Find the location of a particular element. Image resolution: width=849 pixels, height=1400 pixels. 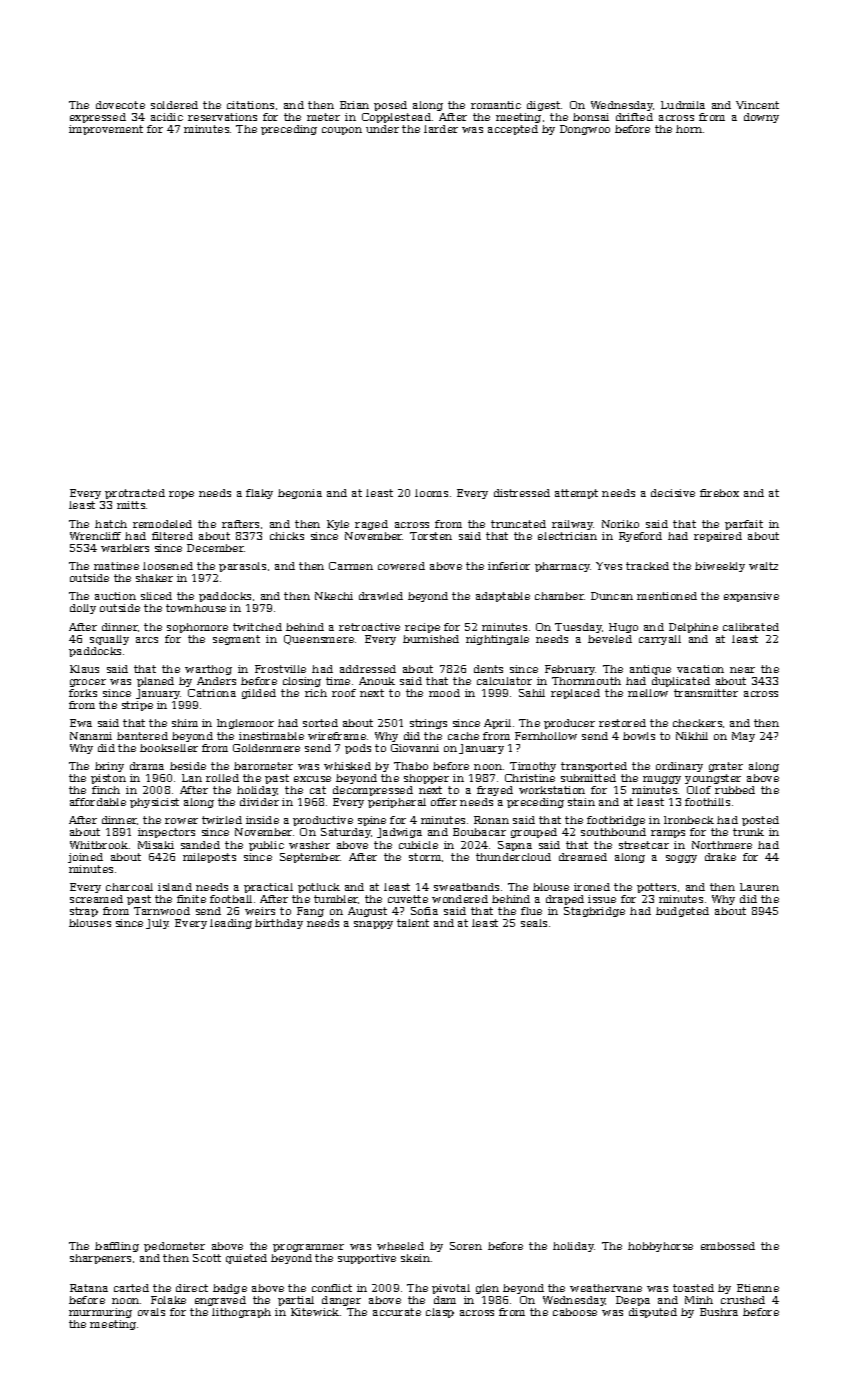

snappy is located at coordinates (373, 925).
